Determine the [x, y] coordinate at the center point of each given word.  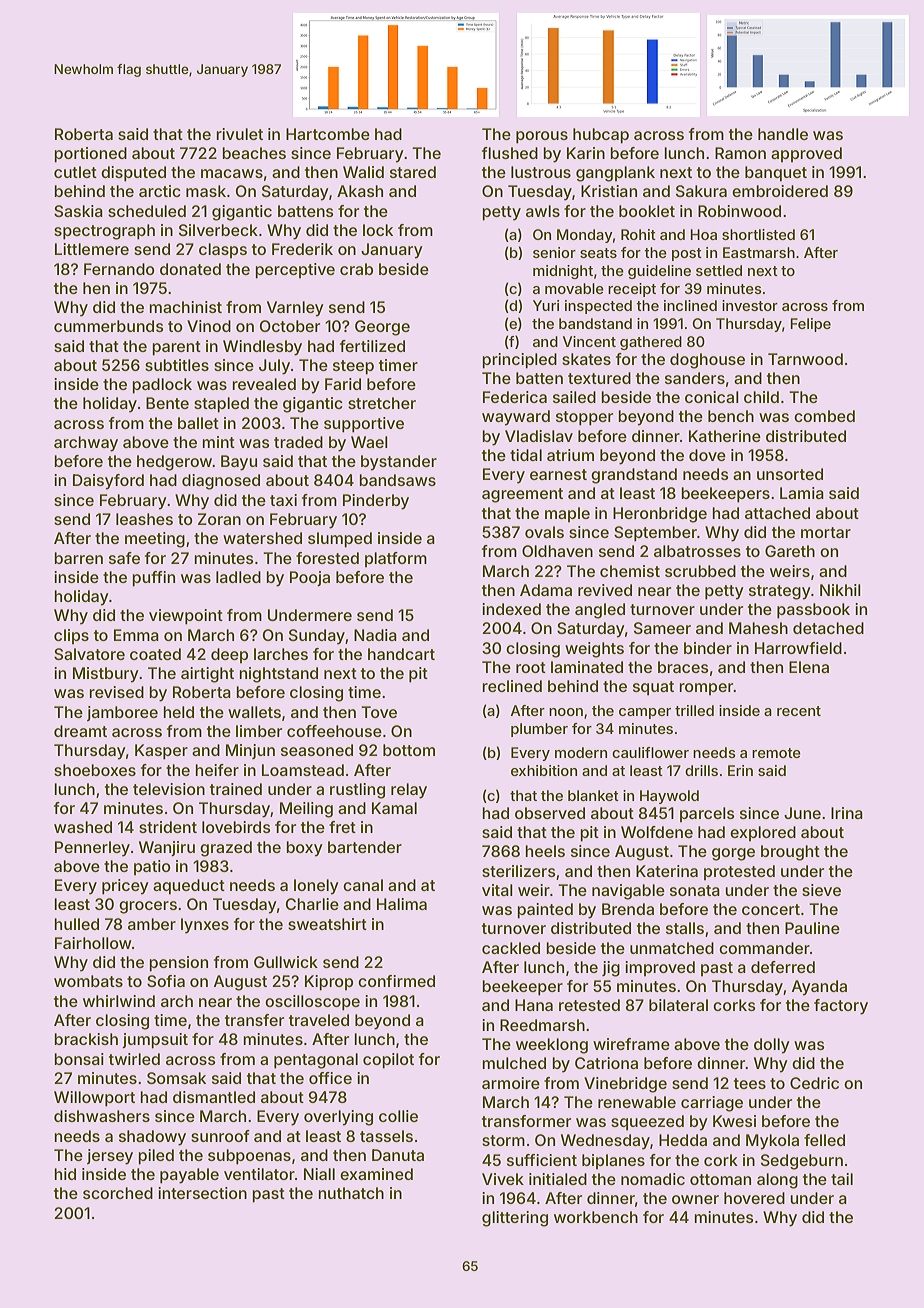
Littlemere [92, 249]
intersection [202, 1193]
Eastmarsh [759, 252]
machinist [185, 307]
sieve [821, 890]
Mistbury [106, 675]
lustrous [541, 172]
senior [554, 252]
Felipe [810, 325]
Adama [546, 590]
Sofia [166, 981]
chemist [630, 571]
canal [363, 885]
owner [695, 1199]
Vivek [503, 1179]
